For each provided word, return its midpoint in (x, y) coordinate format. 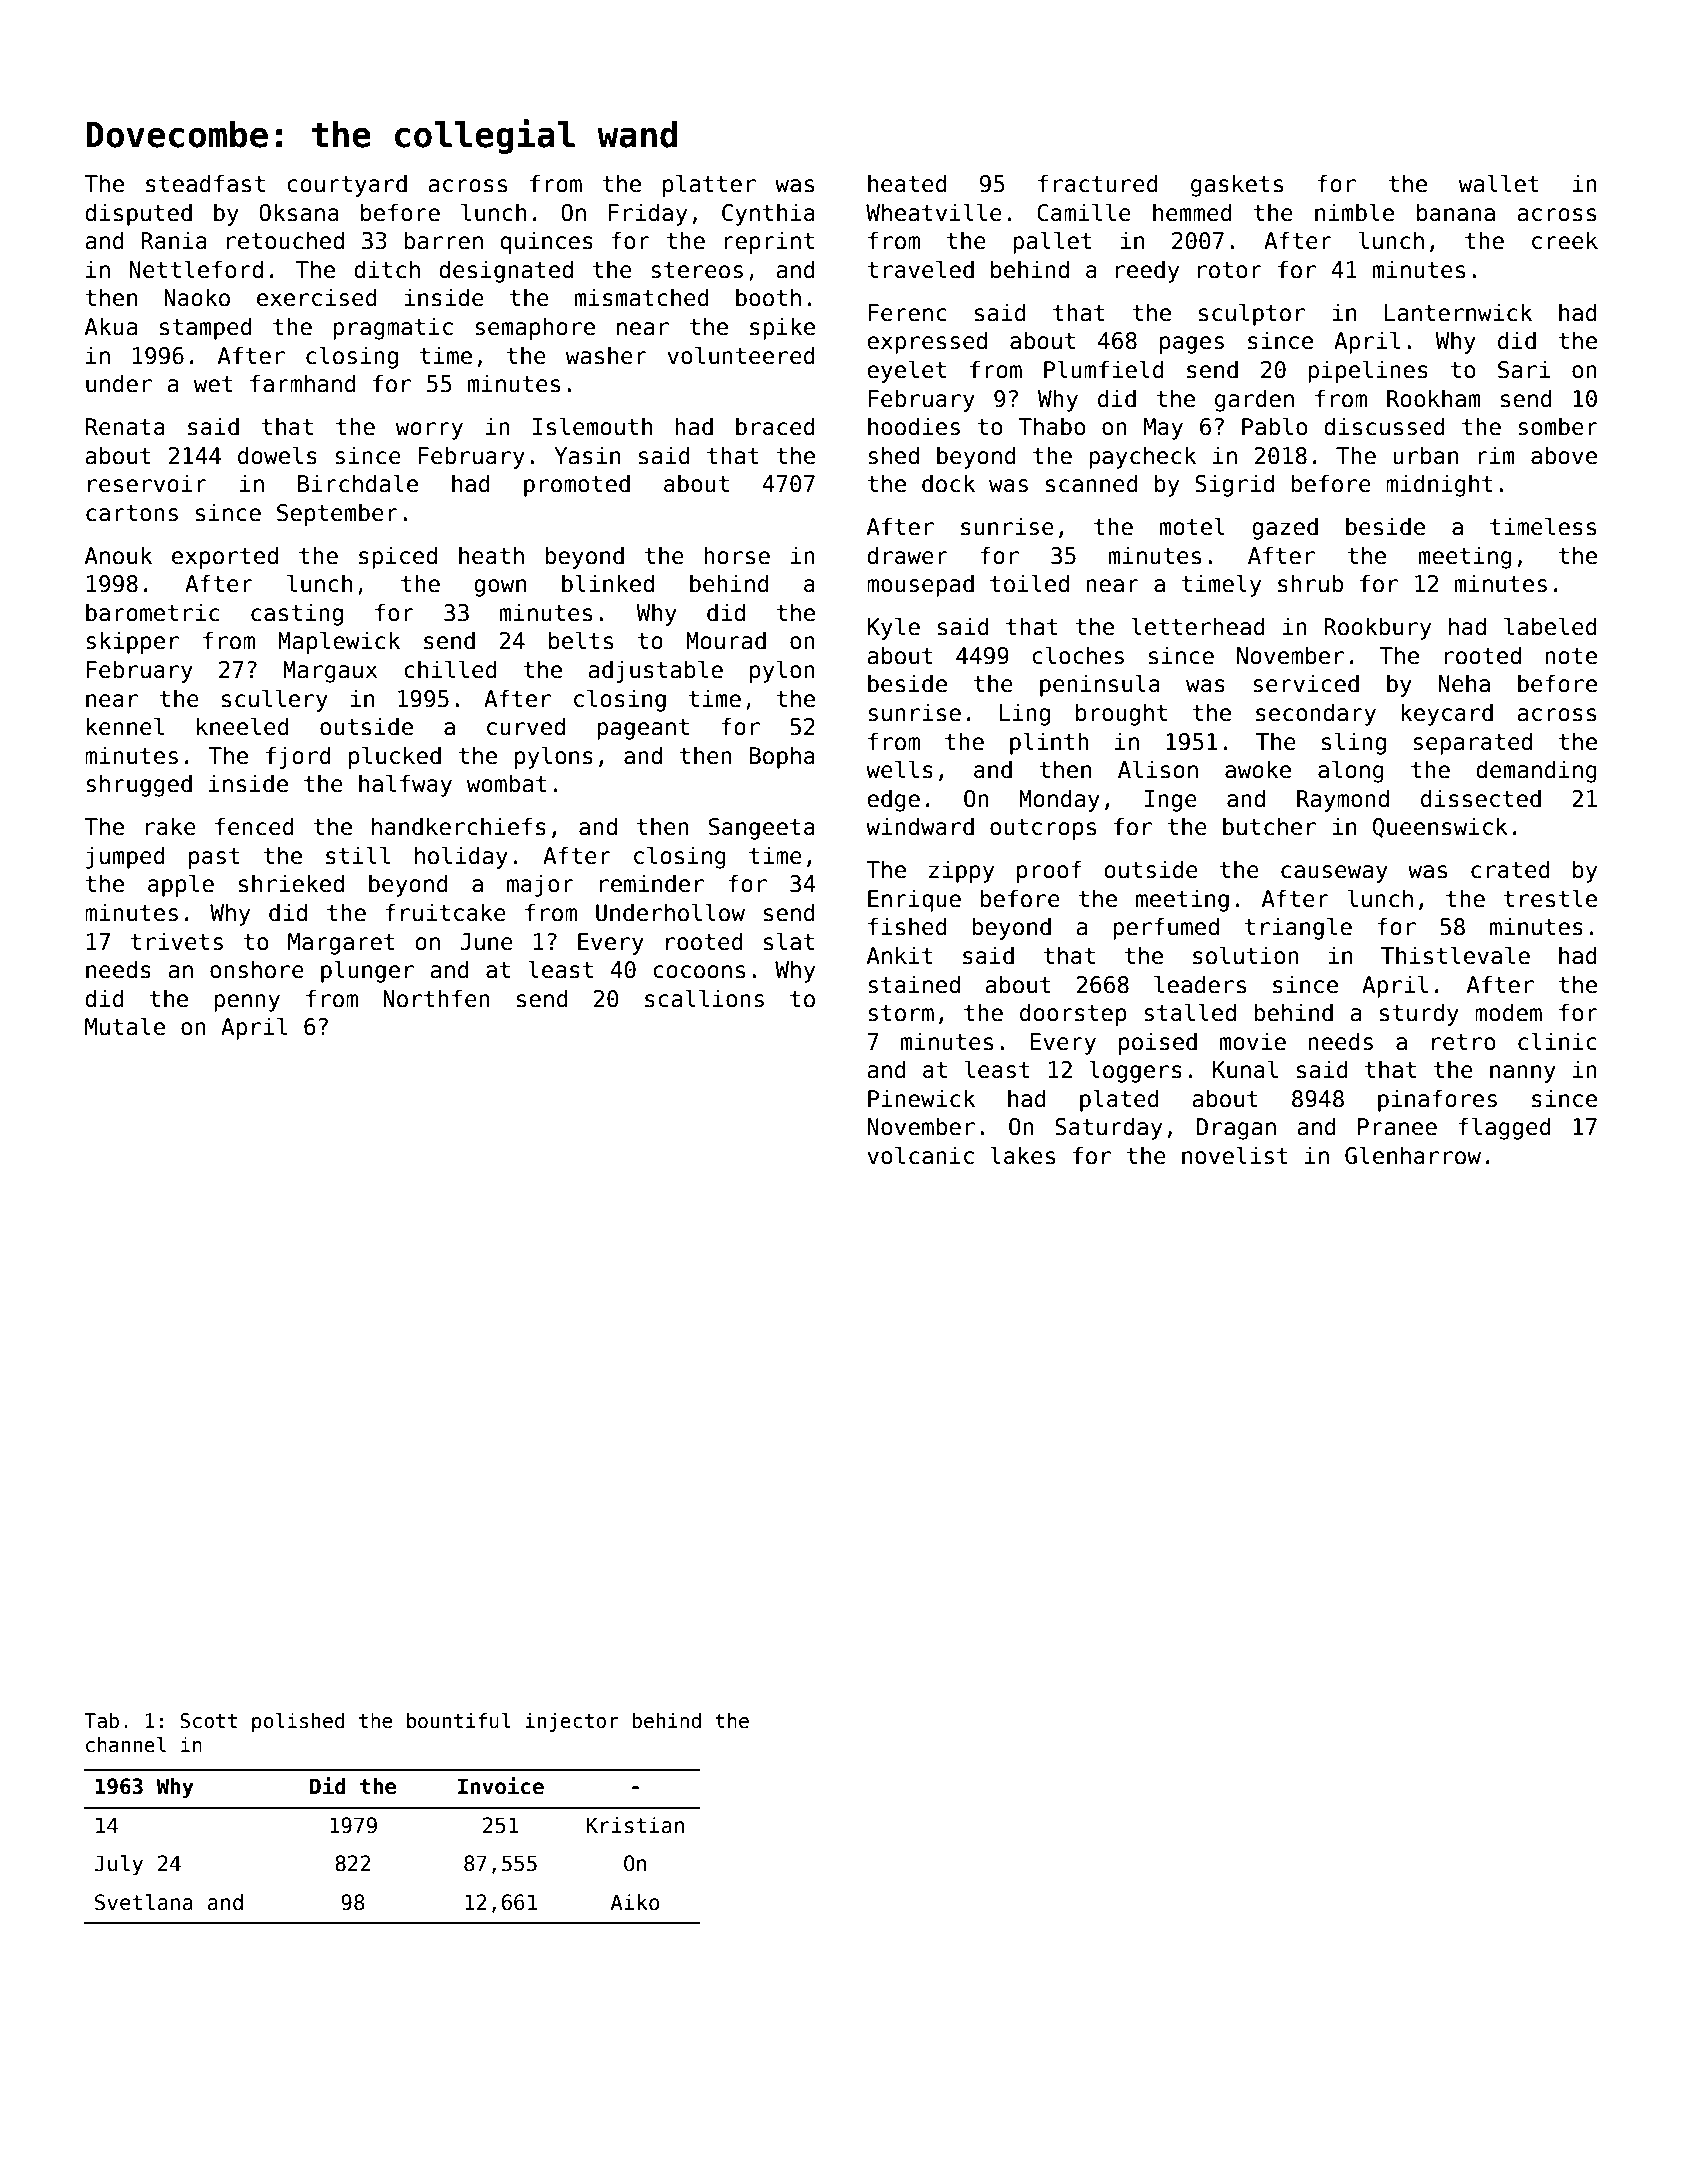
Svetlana (144, 1902)
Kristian (635, 1825)
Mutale (125, 1026)
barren (443, 240)
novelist (1235, 1155)
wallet (1499, 183)
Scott (208, 1721)
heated (907, 183)
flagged (1504, 1128)
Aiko (635, 1902)
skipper (132, 642)
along (1351, 771)
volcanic (920, 1155)
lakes (1022, 1155)
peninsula (1100, 685)
